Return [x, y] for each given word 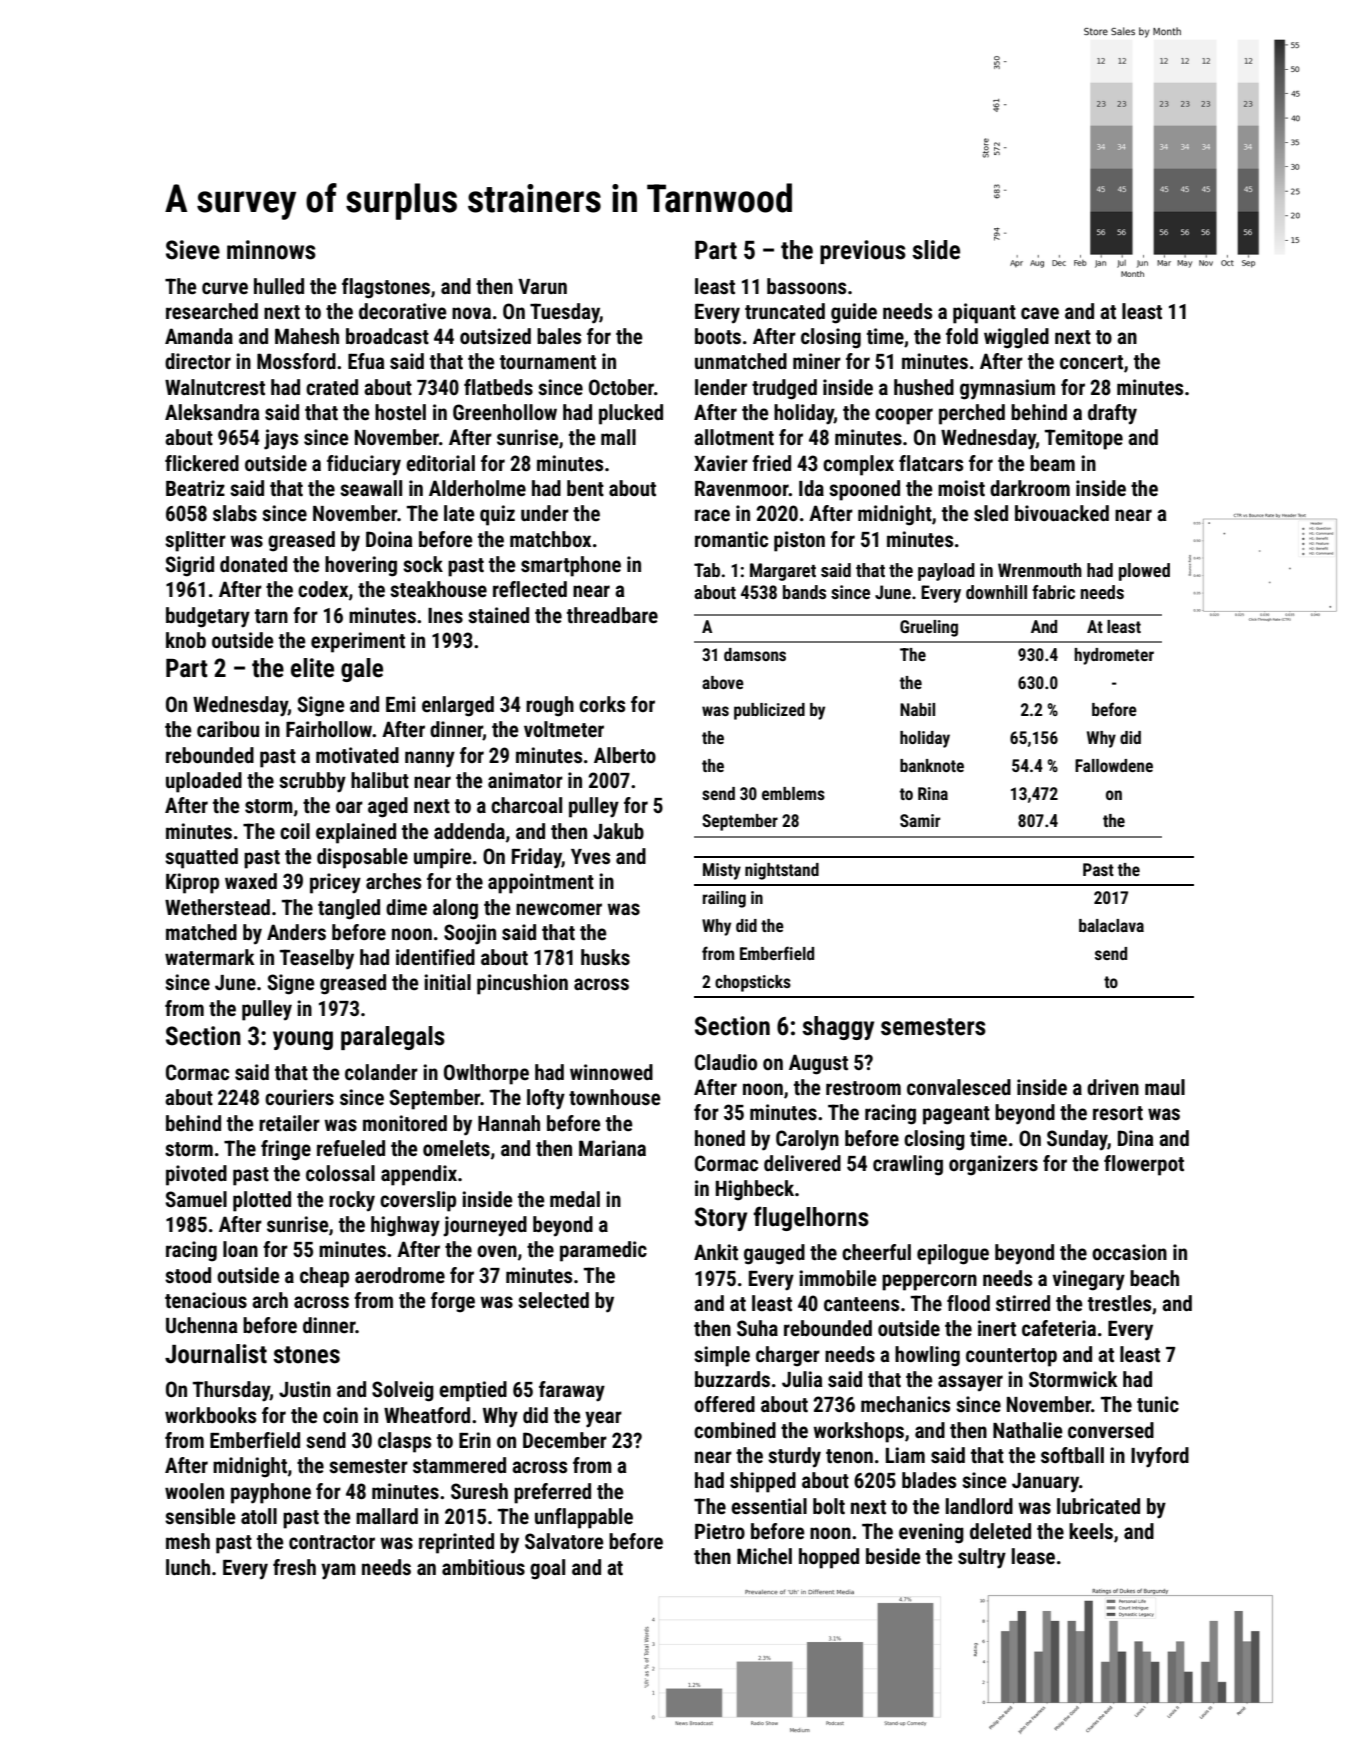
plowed [1144, 572]
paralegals [393, 1038]
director [198, 361]
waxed [251, 881]
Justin [305, 1389]
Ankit [716, 1252]
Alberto [625, 755]
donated [253, 564]
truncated [785, 311]
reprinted [456, 1543]
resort [1118, 1113]
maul [1165, 1087]
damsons [755, 654]
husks [605, 957]
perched [972, 414]
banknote [932, 765]
